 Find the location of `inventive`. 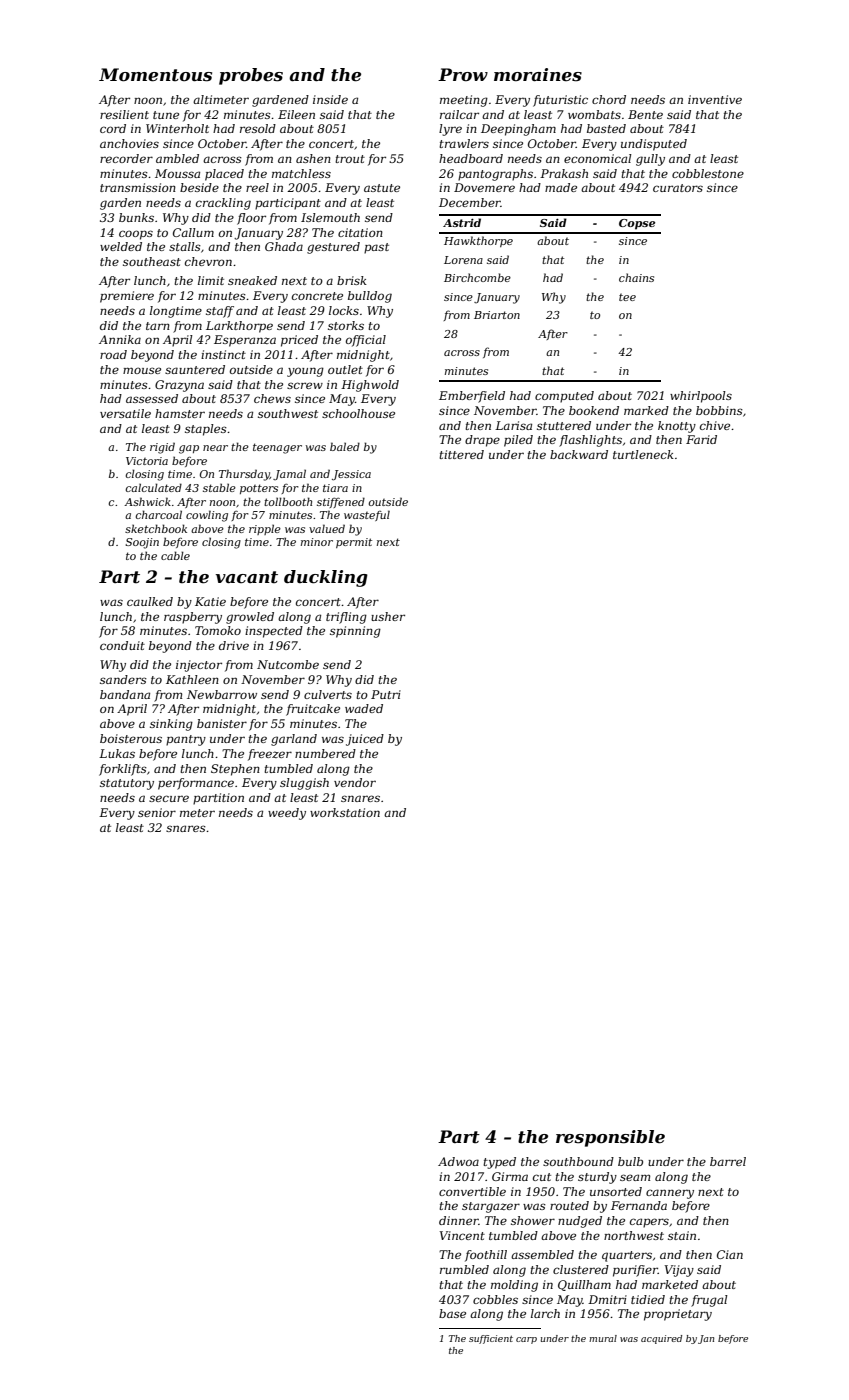

inventive is located at coordinates (715, 99).
